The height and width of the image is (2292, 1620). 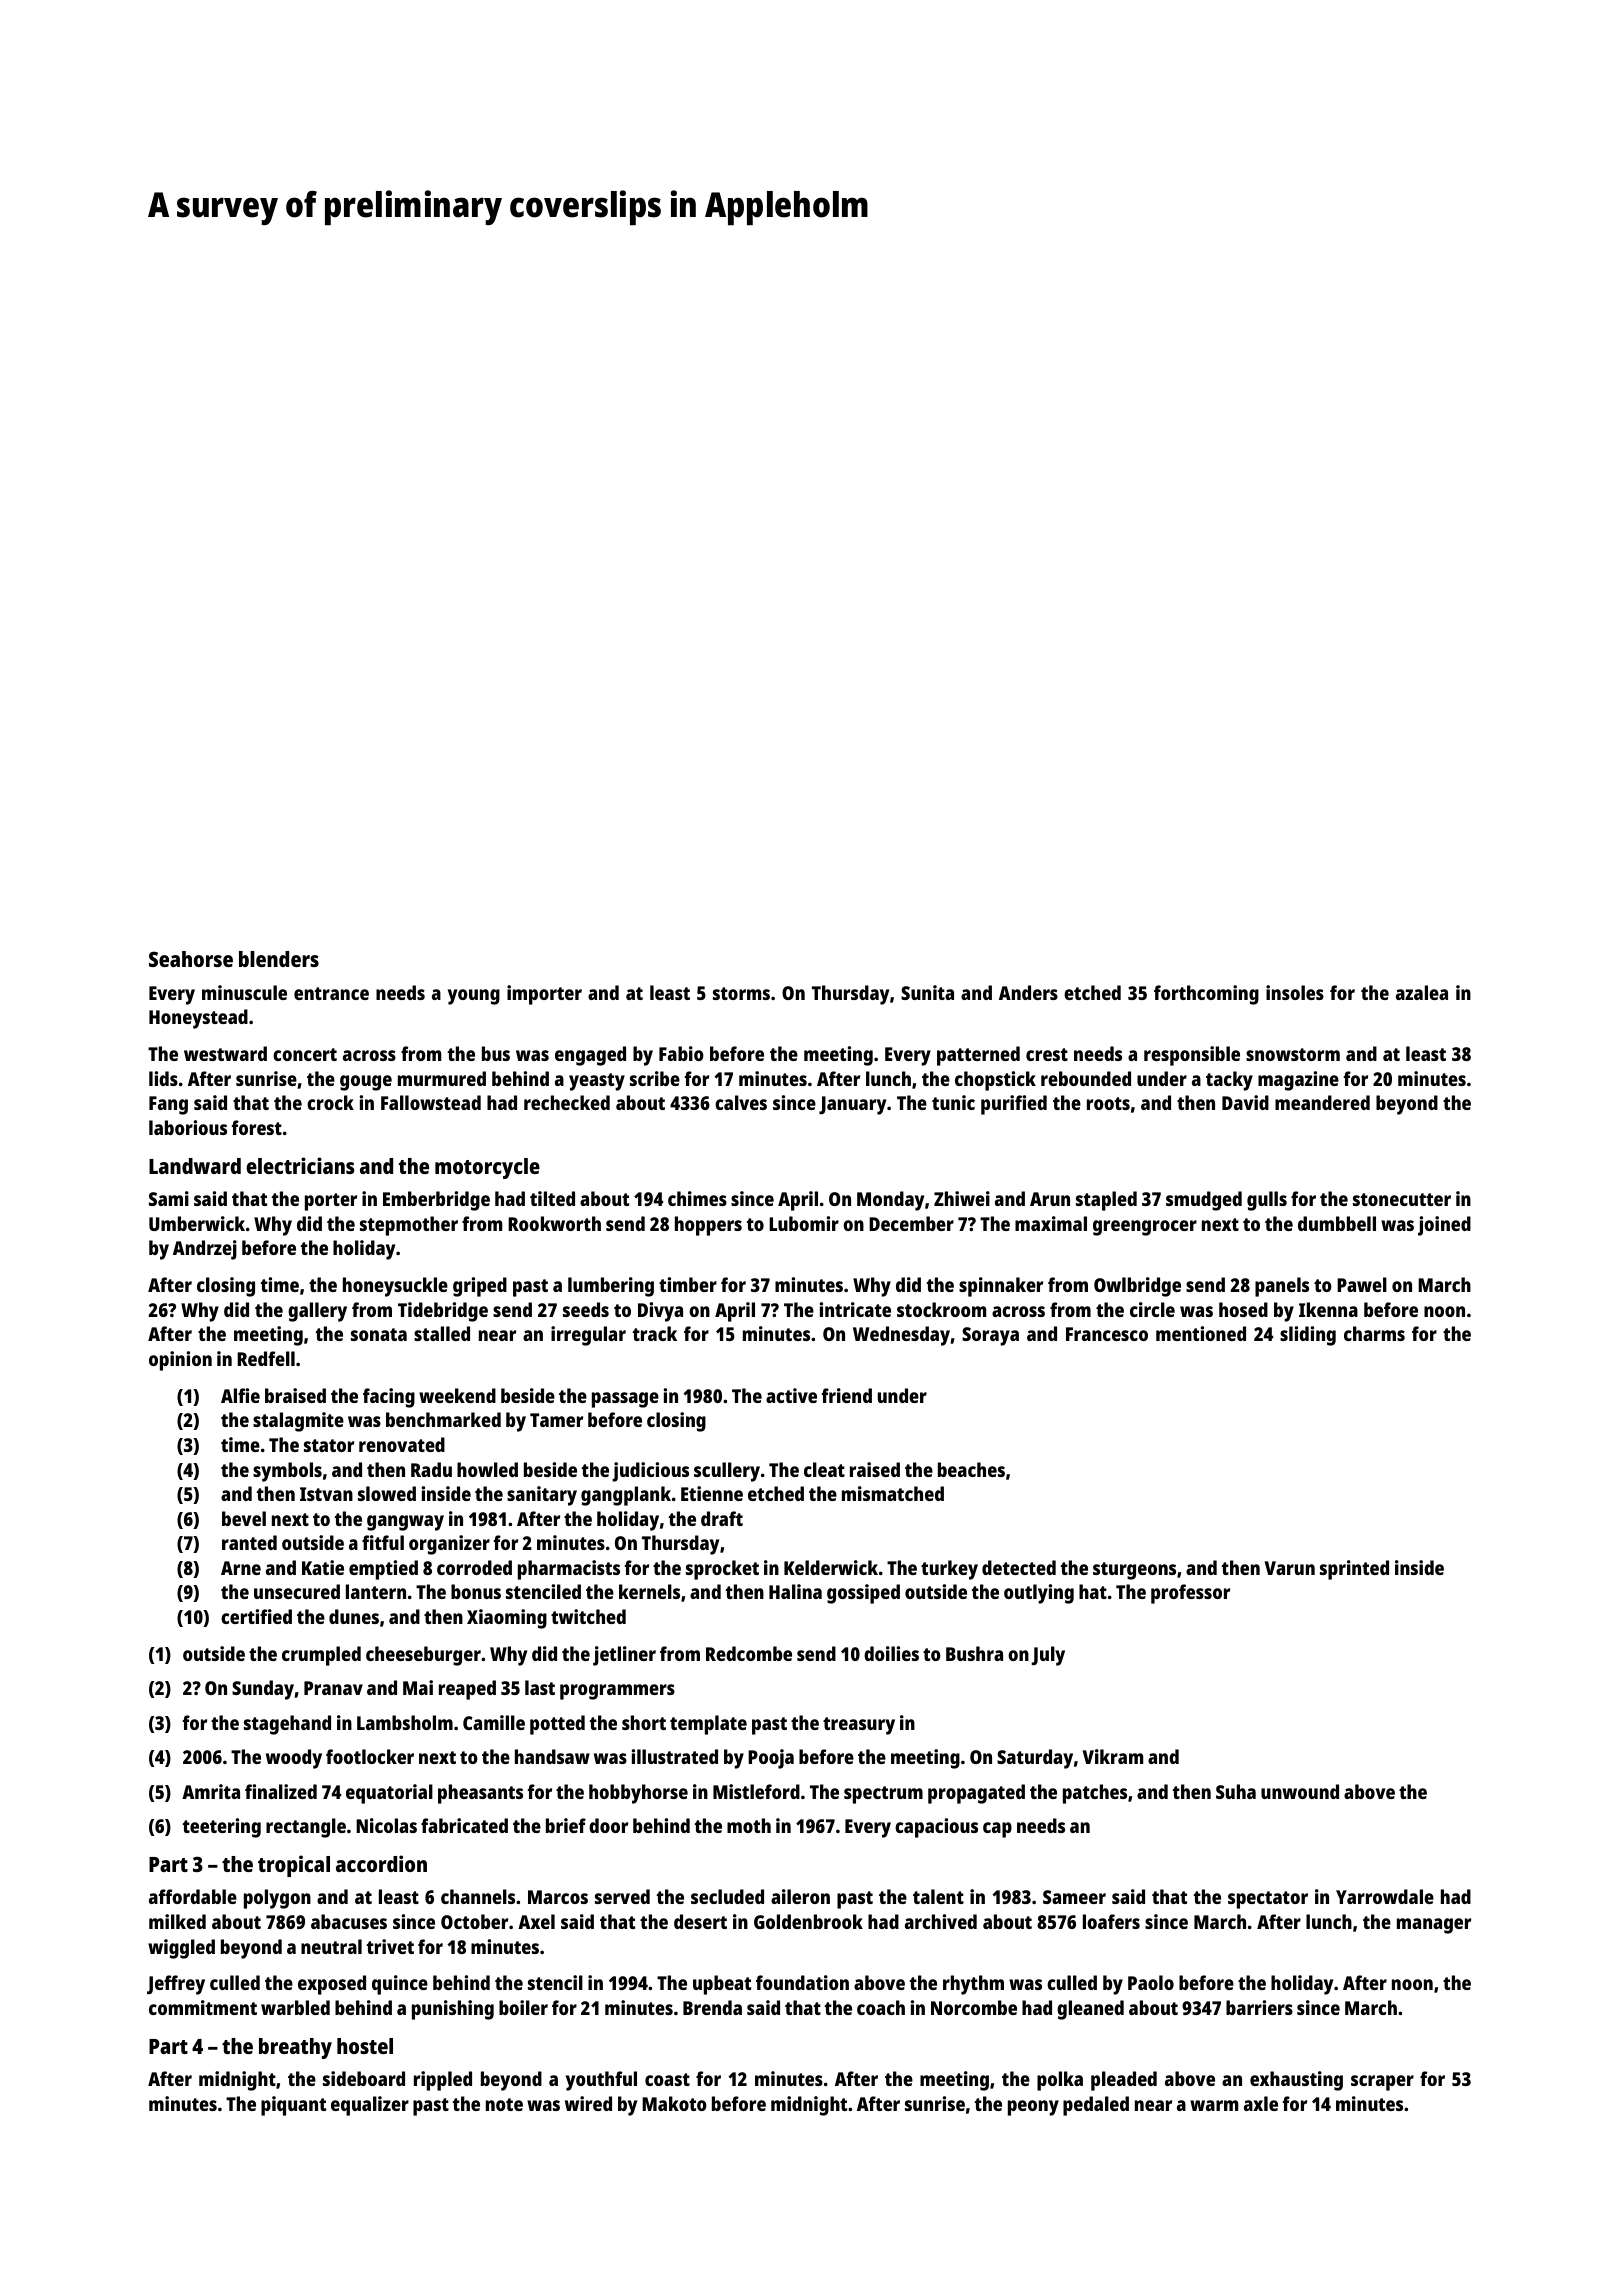 I want to click on azalea, so click(x=1422, y=992).
